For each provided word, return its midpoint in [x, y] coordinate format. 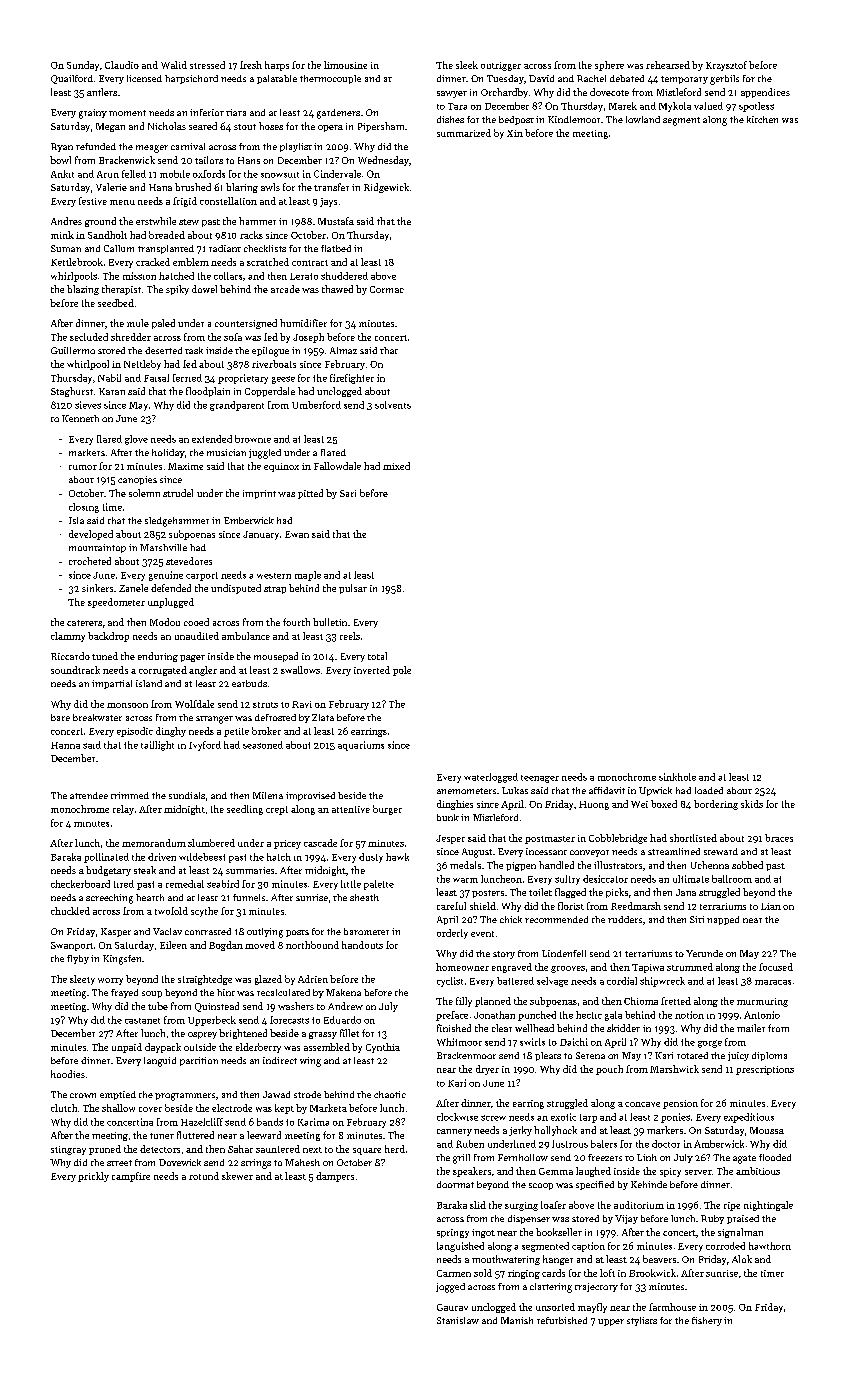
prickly [93, 1177]
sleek [467, 65]
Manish [517, 1320]
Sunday [83, 66]
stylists [642, 1321]
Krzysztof [726, 66]
